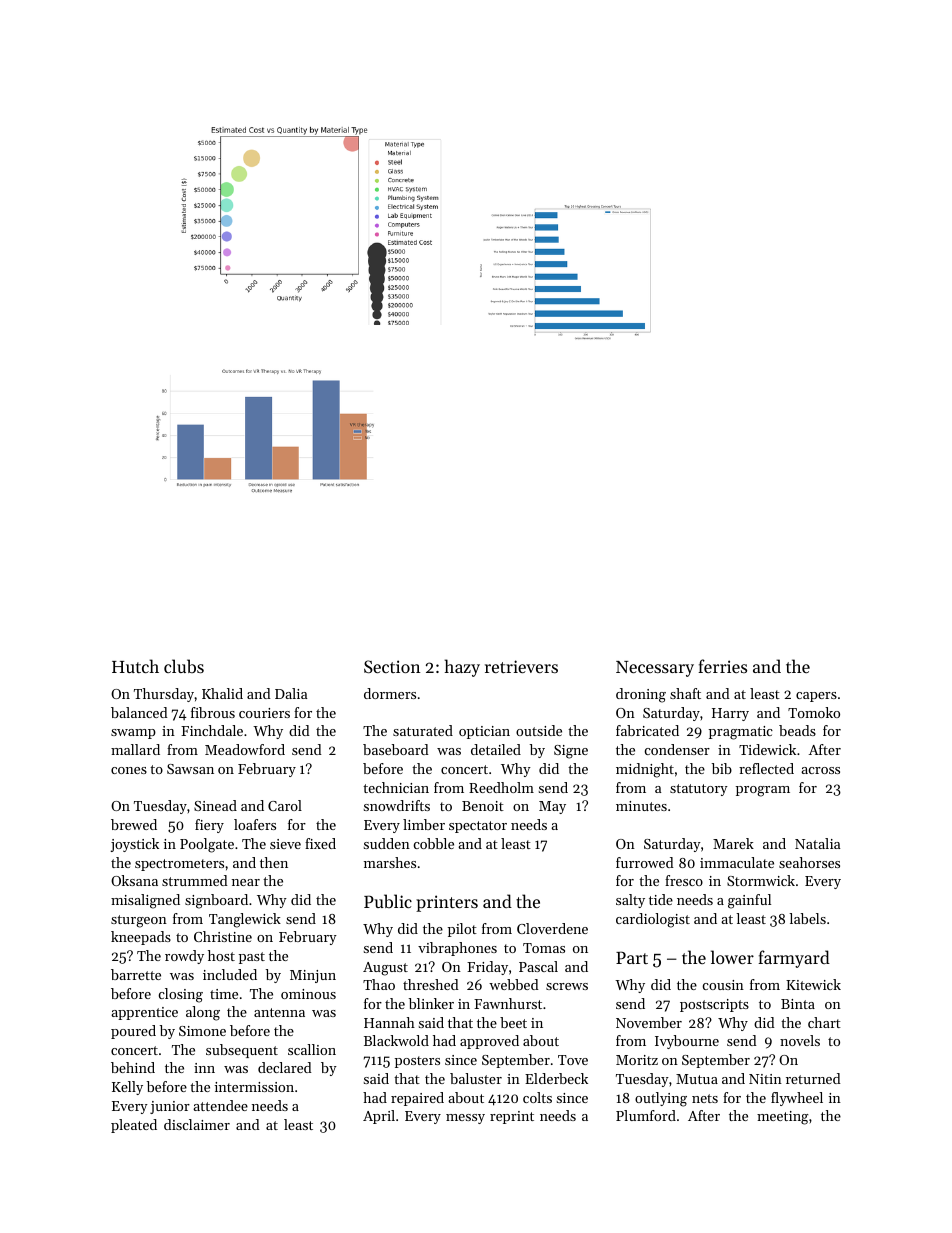 The height and width of the page is (1233, 952). I want to click on spectator, so click(478, 827).
